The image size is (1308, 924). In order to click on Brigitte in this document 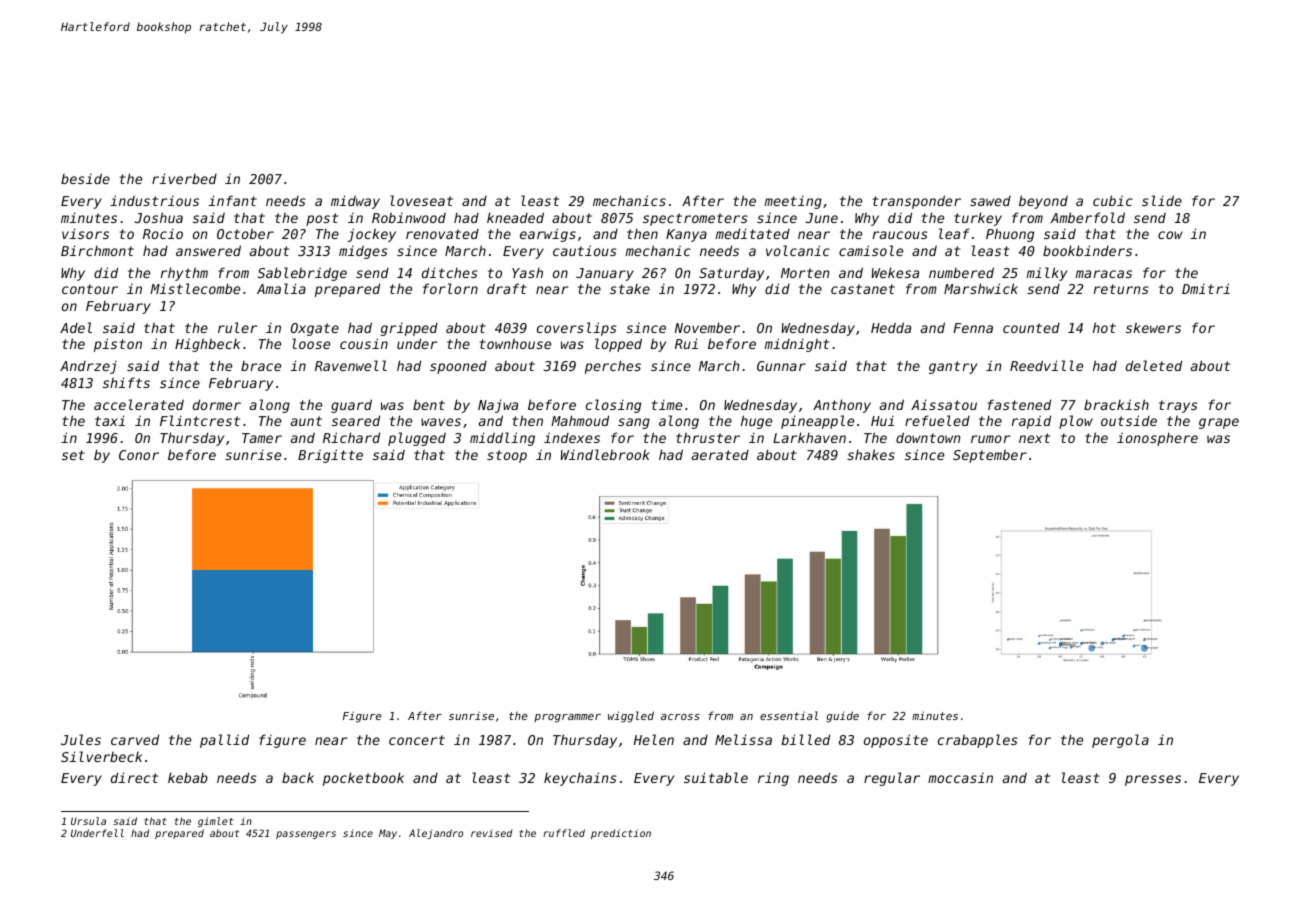, I will do `click(330, 456)`.
